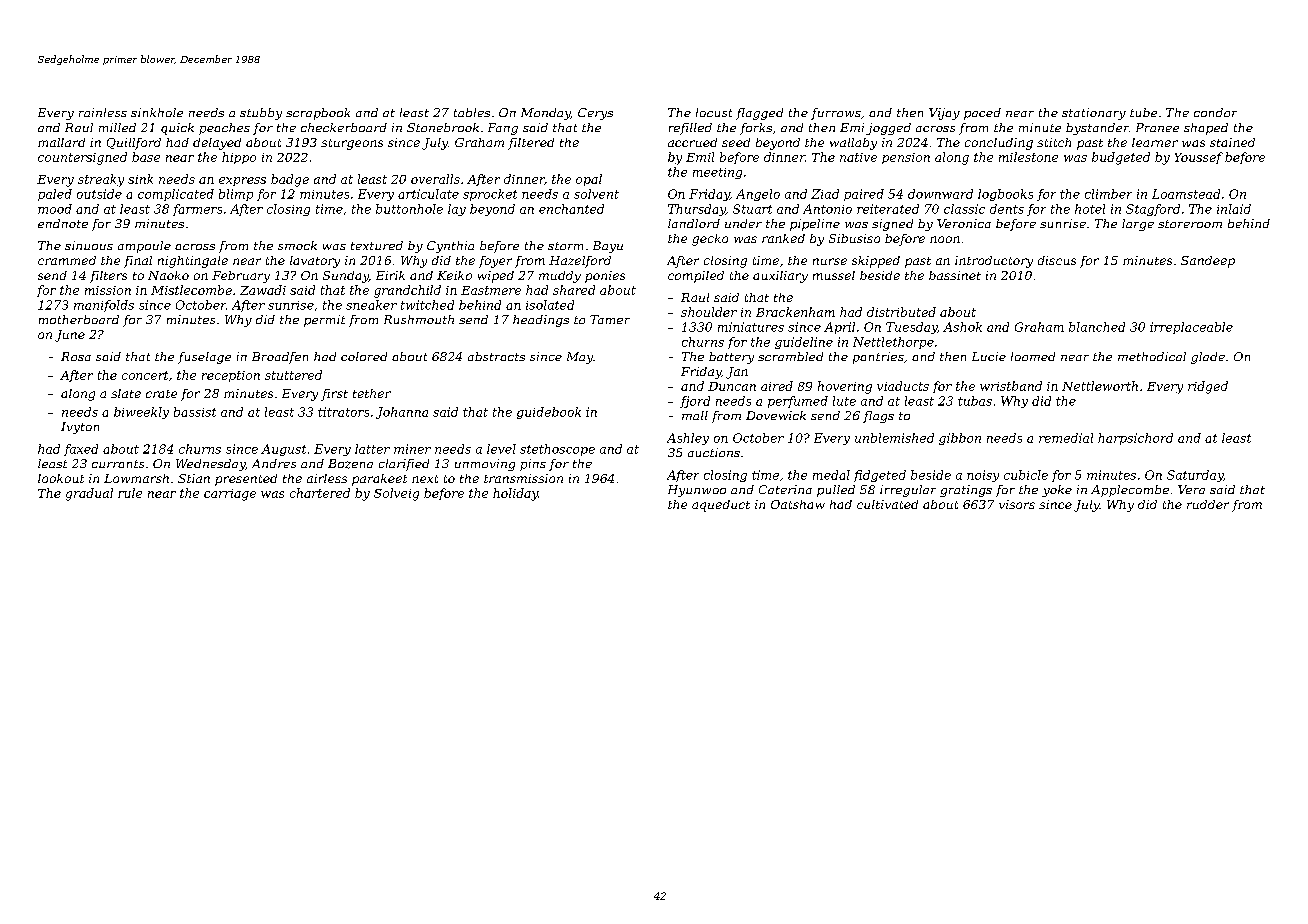  What do you see at coordinates (1208, 504) in the document?
I see `rudder` at bounding box center [1208, 504].
